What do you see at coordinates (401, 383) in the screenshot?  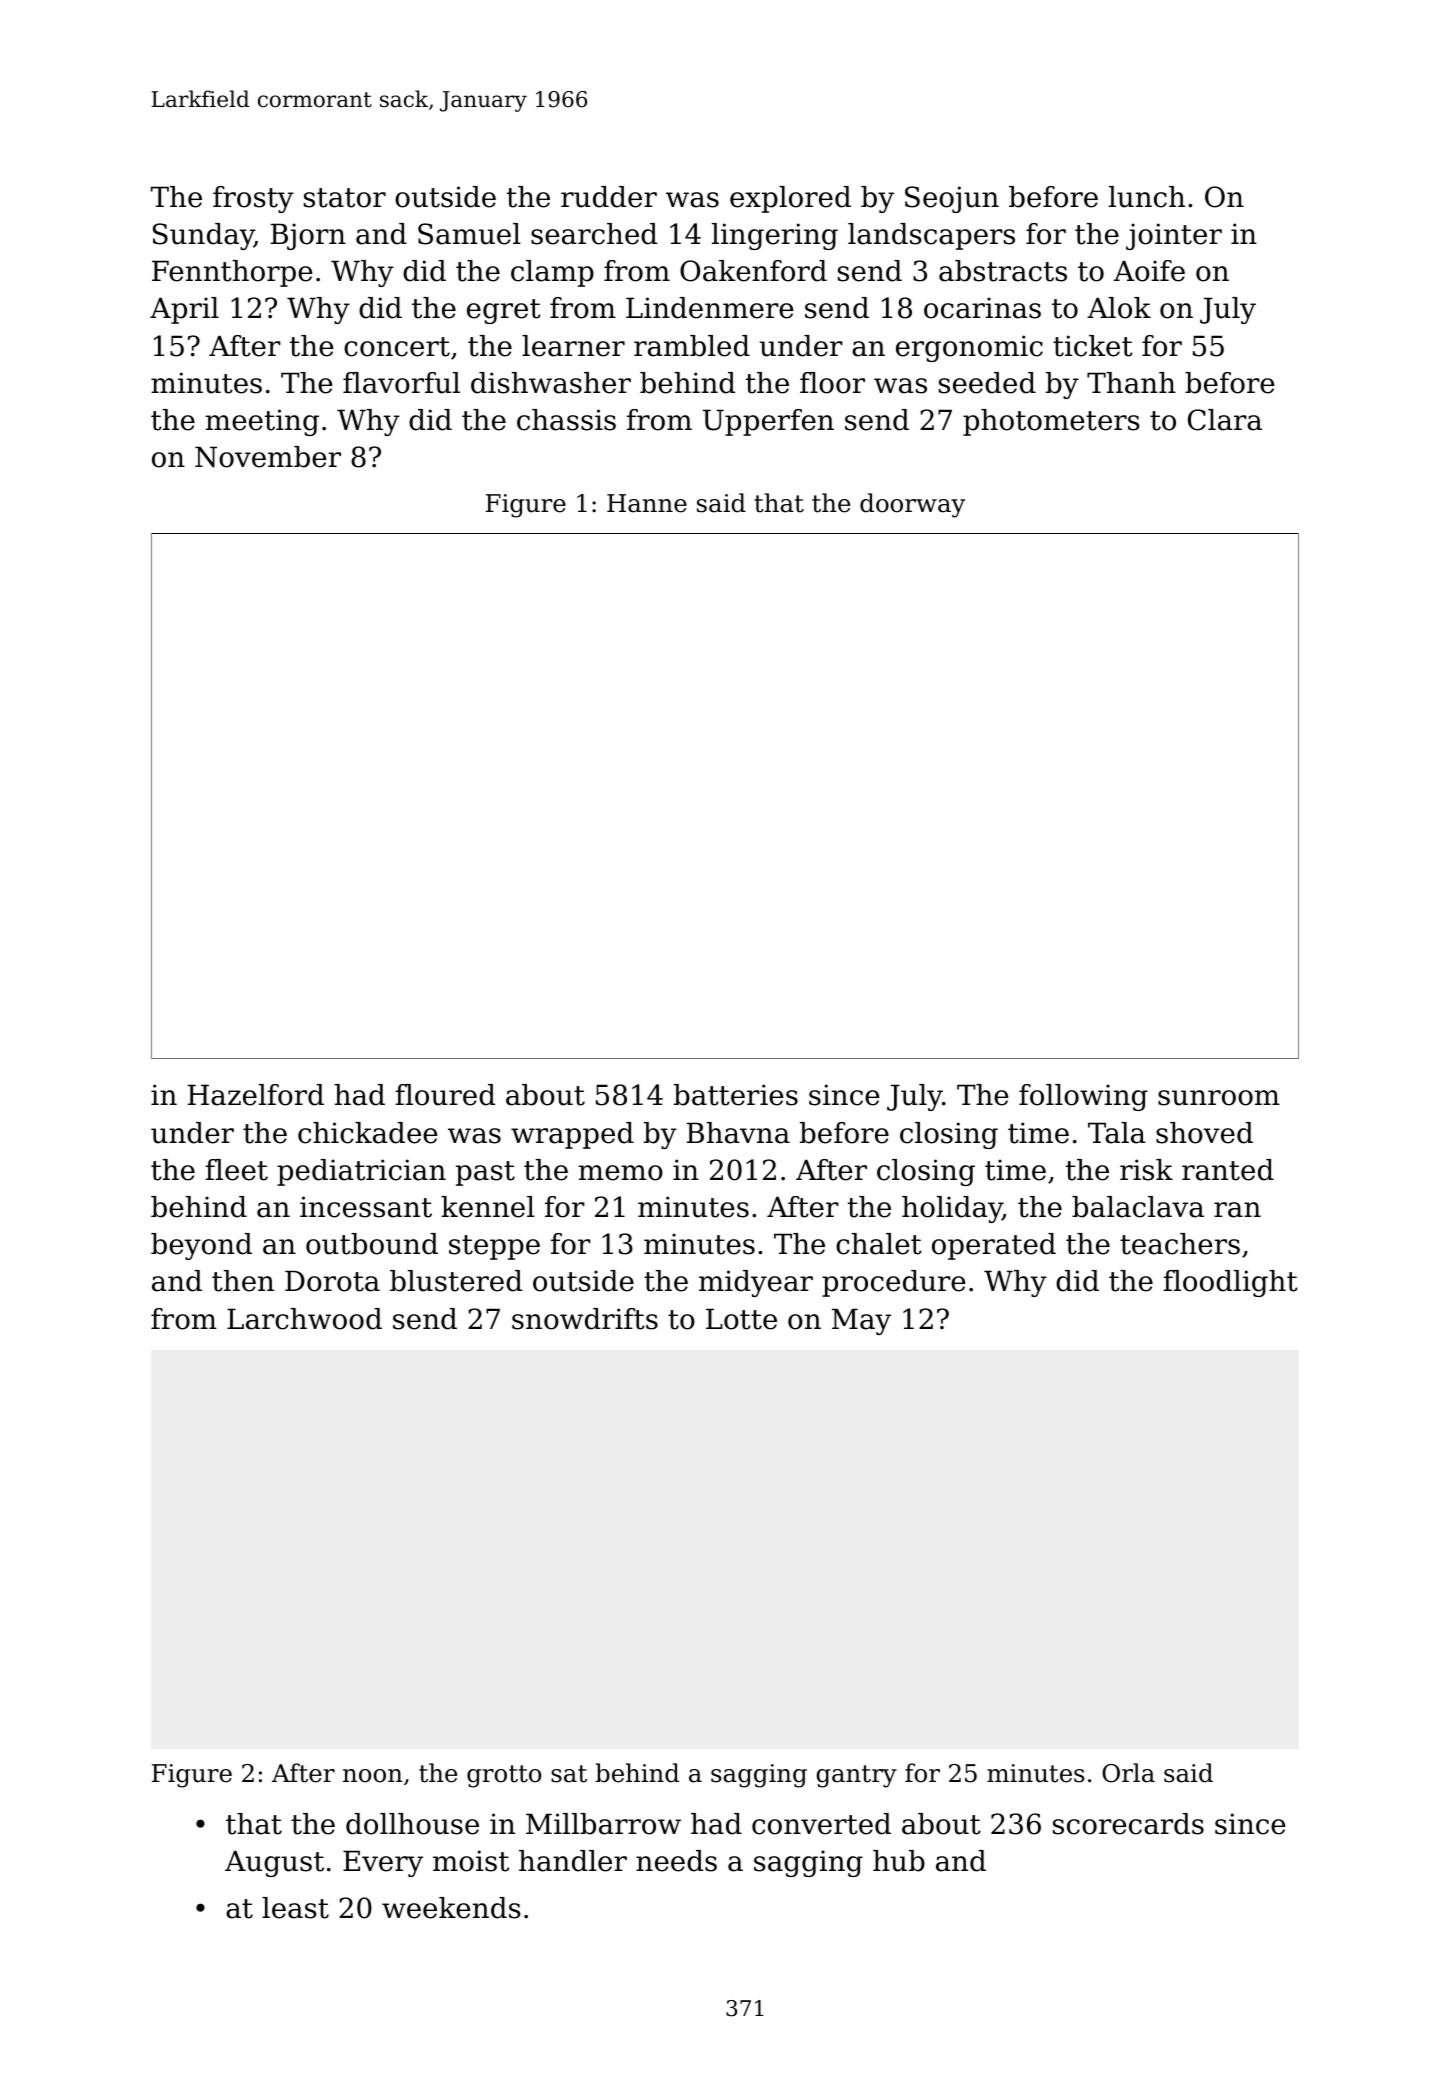 I see `flavorful` at bounding box center [401, 383].
